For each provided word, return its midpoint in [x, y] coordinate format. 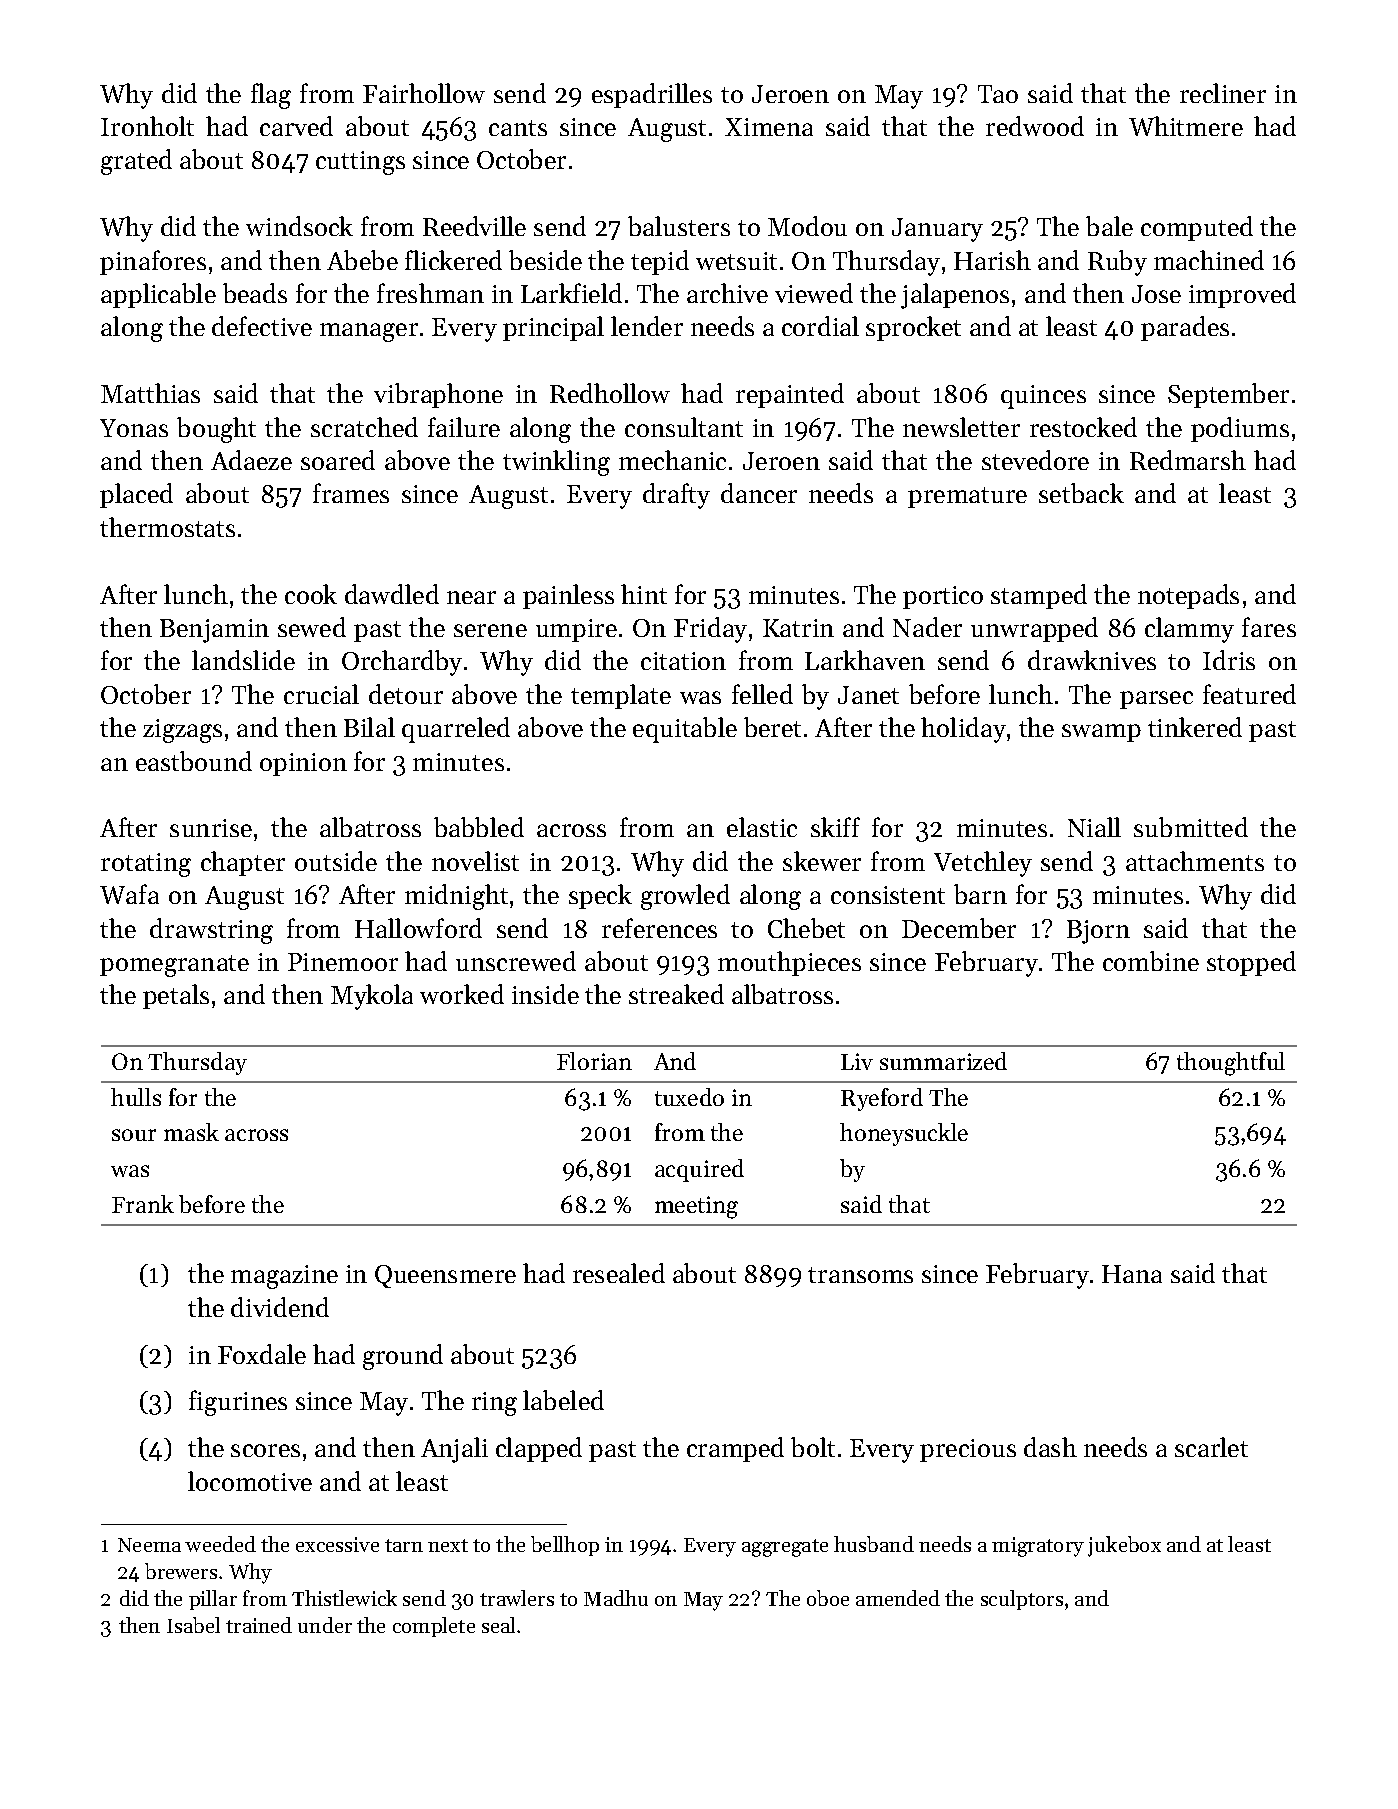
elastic [762, 827]
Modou [807, 226]
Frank [143, 1204]
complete [434, 1627]
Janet [868, 695]
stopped [1251, 963]
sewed [312, 627]
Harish [992, 260]
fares [1269, 627]
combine [1151, 961]
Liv [857, 1061]
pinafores [153, 262]
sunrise [211, 828]
